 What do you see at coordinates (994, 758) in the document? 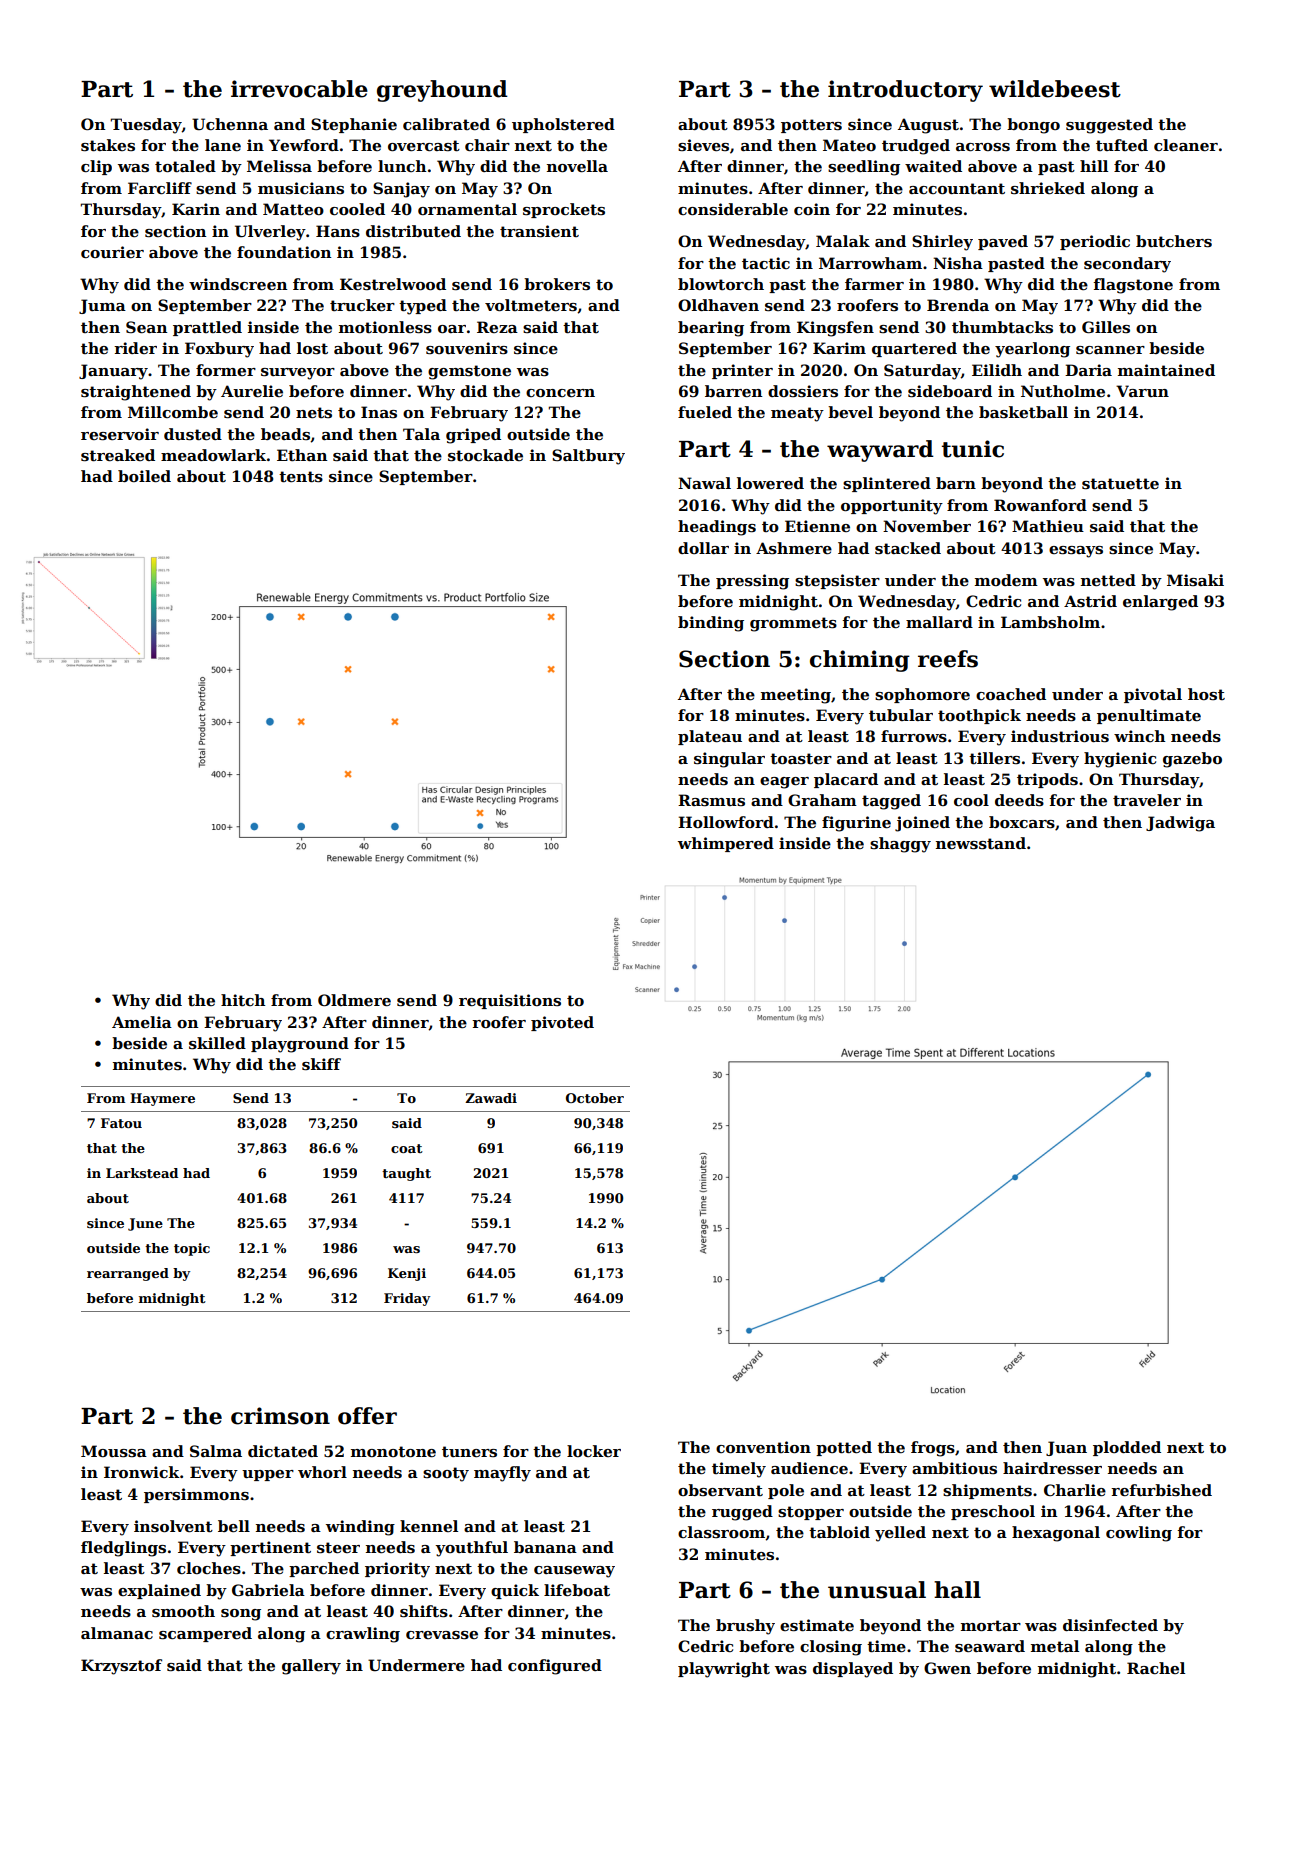
I see `tillers` at bounding box center [994, 758].
